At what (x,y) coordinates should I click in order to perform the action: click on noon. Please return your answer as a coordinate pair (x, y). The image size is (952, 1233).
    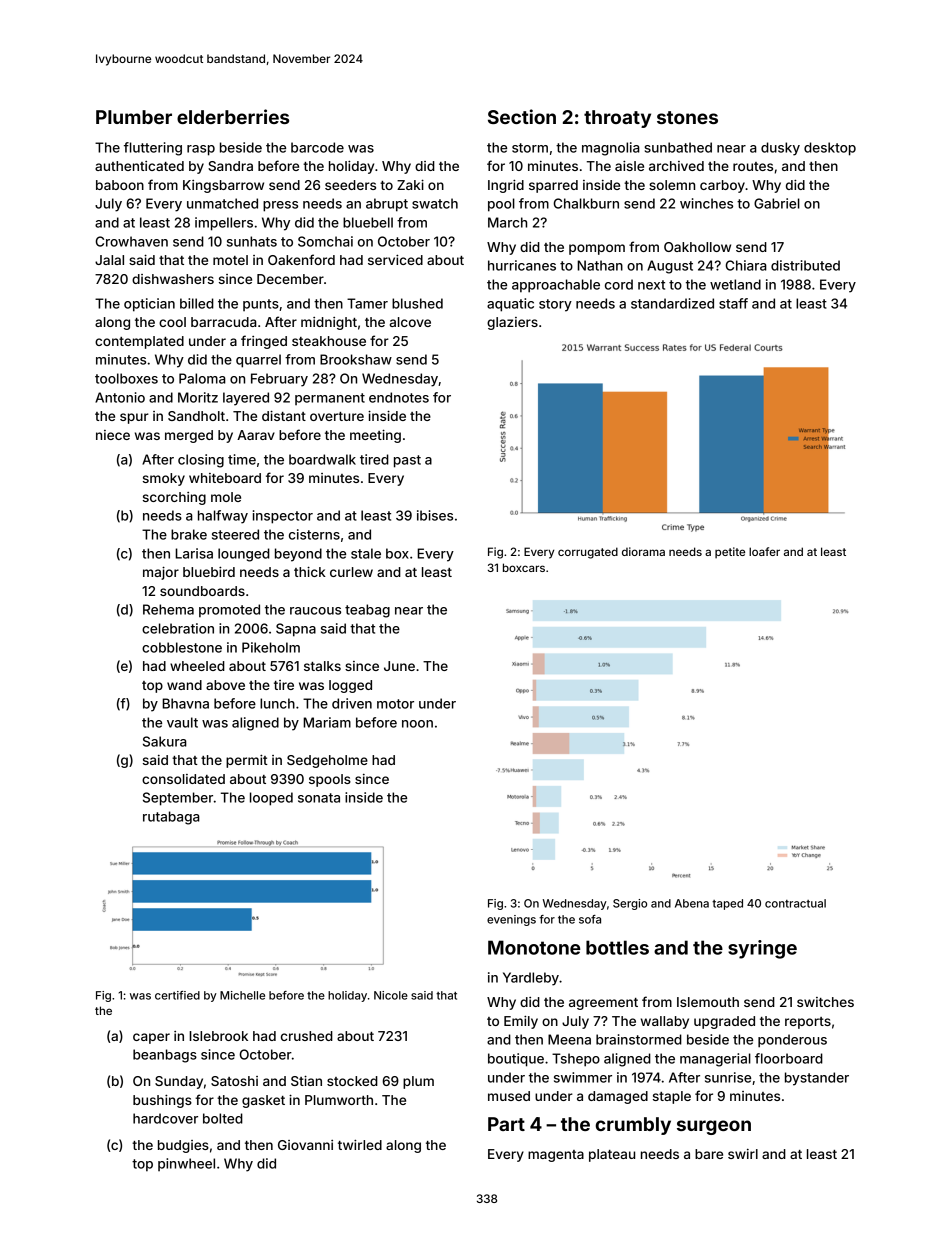
    Looking at the image, I should click on (417, 724).
